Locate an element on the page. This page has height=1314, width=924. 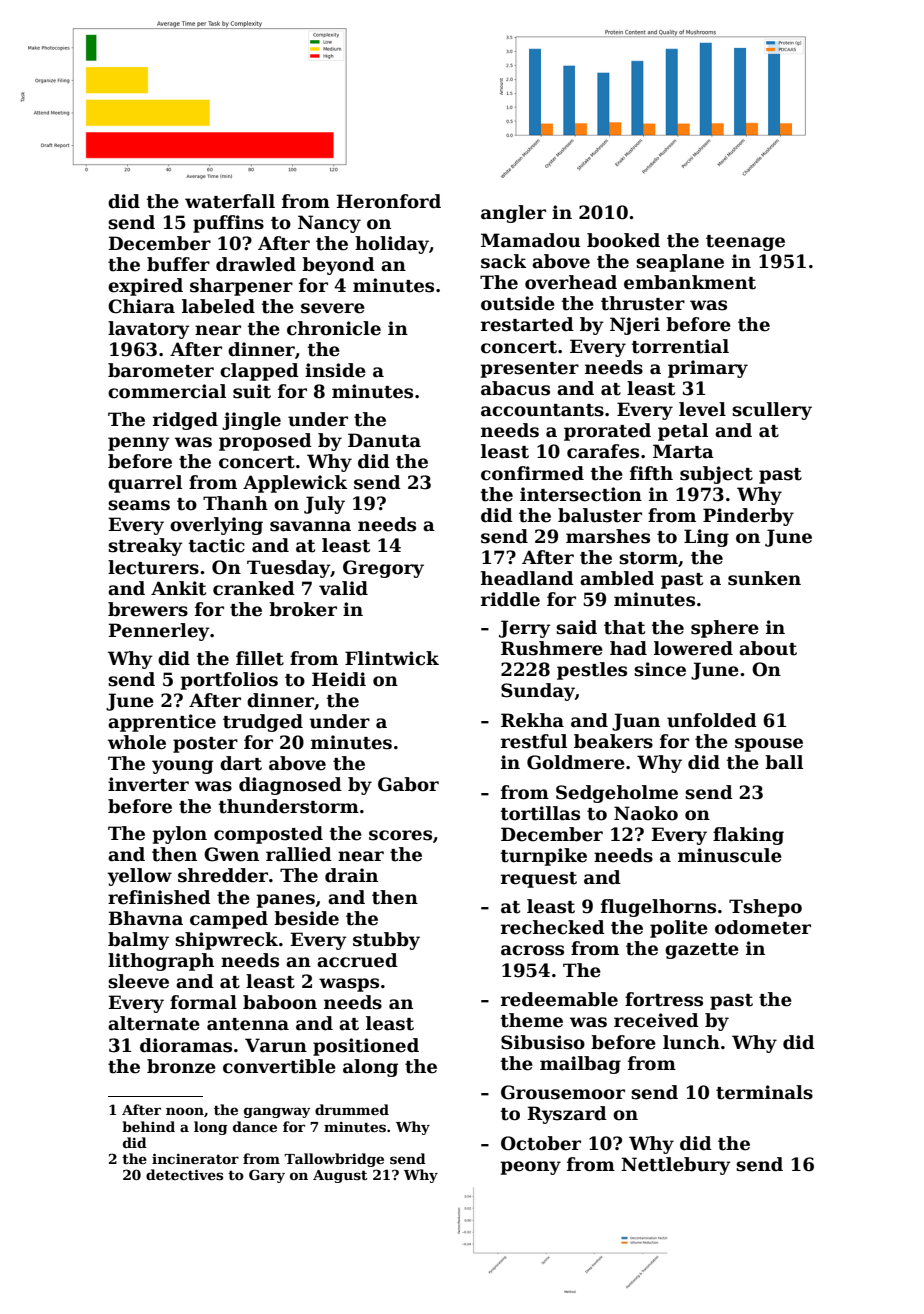
Heronford is located at coordinates (388, 201).
